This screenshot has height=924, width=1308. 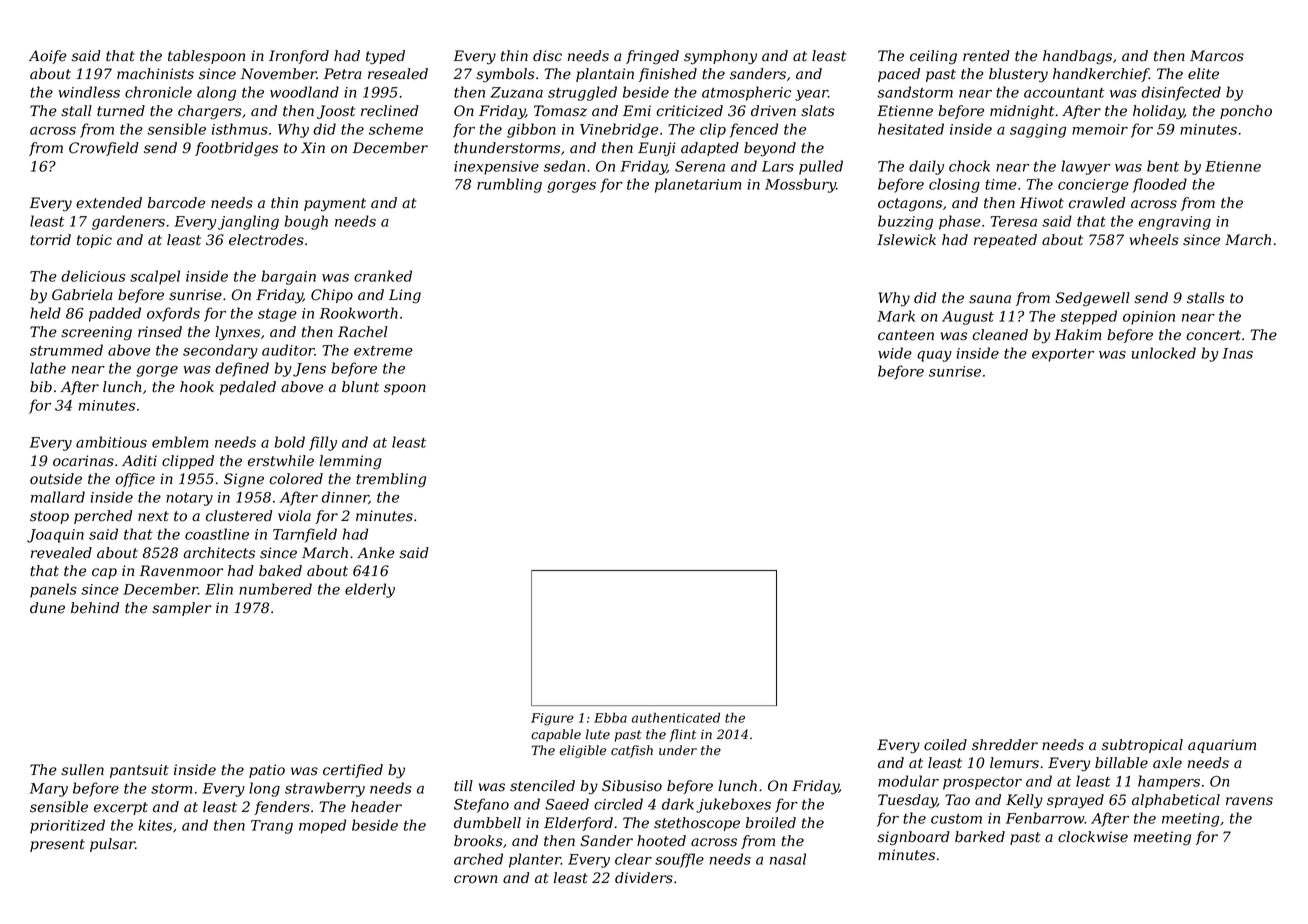 I want to click on concierge, so click(x=1093, y=186).
